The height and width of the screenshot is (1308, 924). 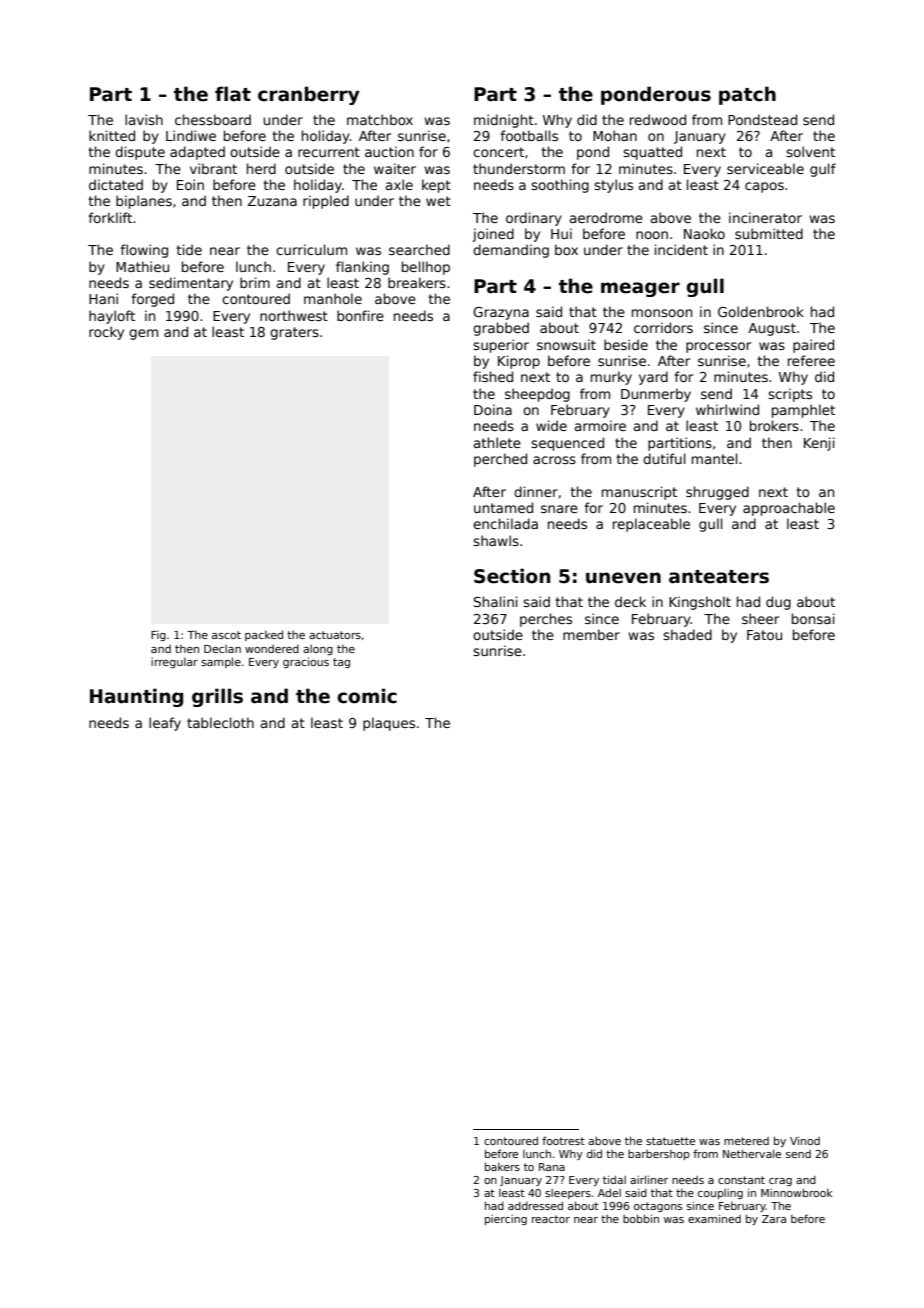 What do you see at coordinates (747, 95) in the screenshot?
I see `patch` at bounding box center [747, 95].
